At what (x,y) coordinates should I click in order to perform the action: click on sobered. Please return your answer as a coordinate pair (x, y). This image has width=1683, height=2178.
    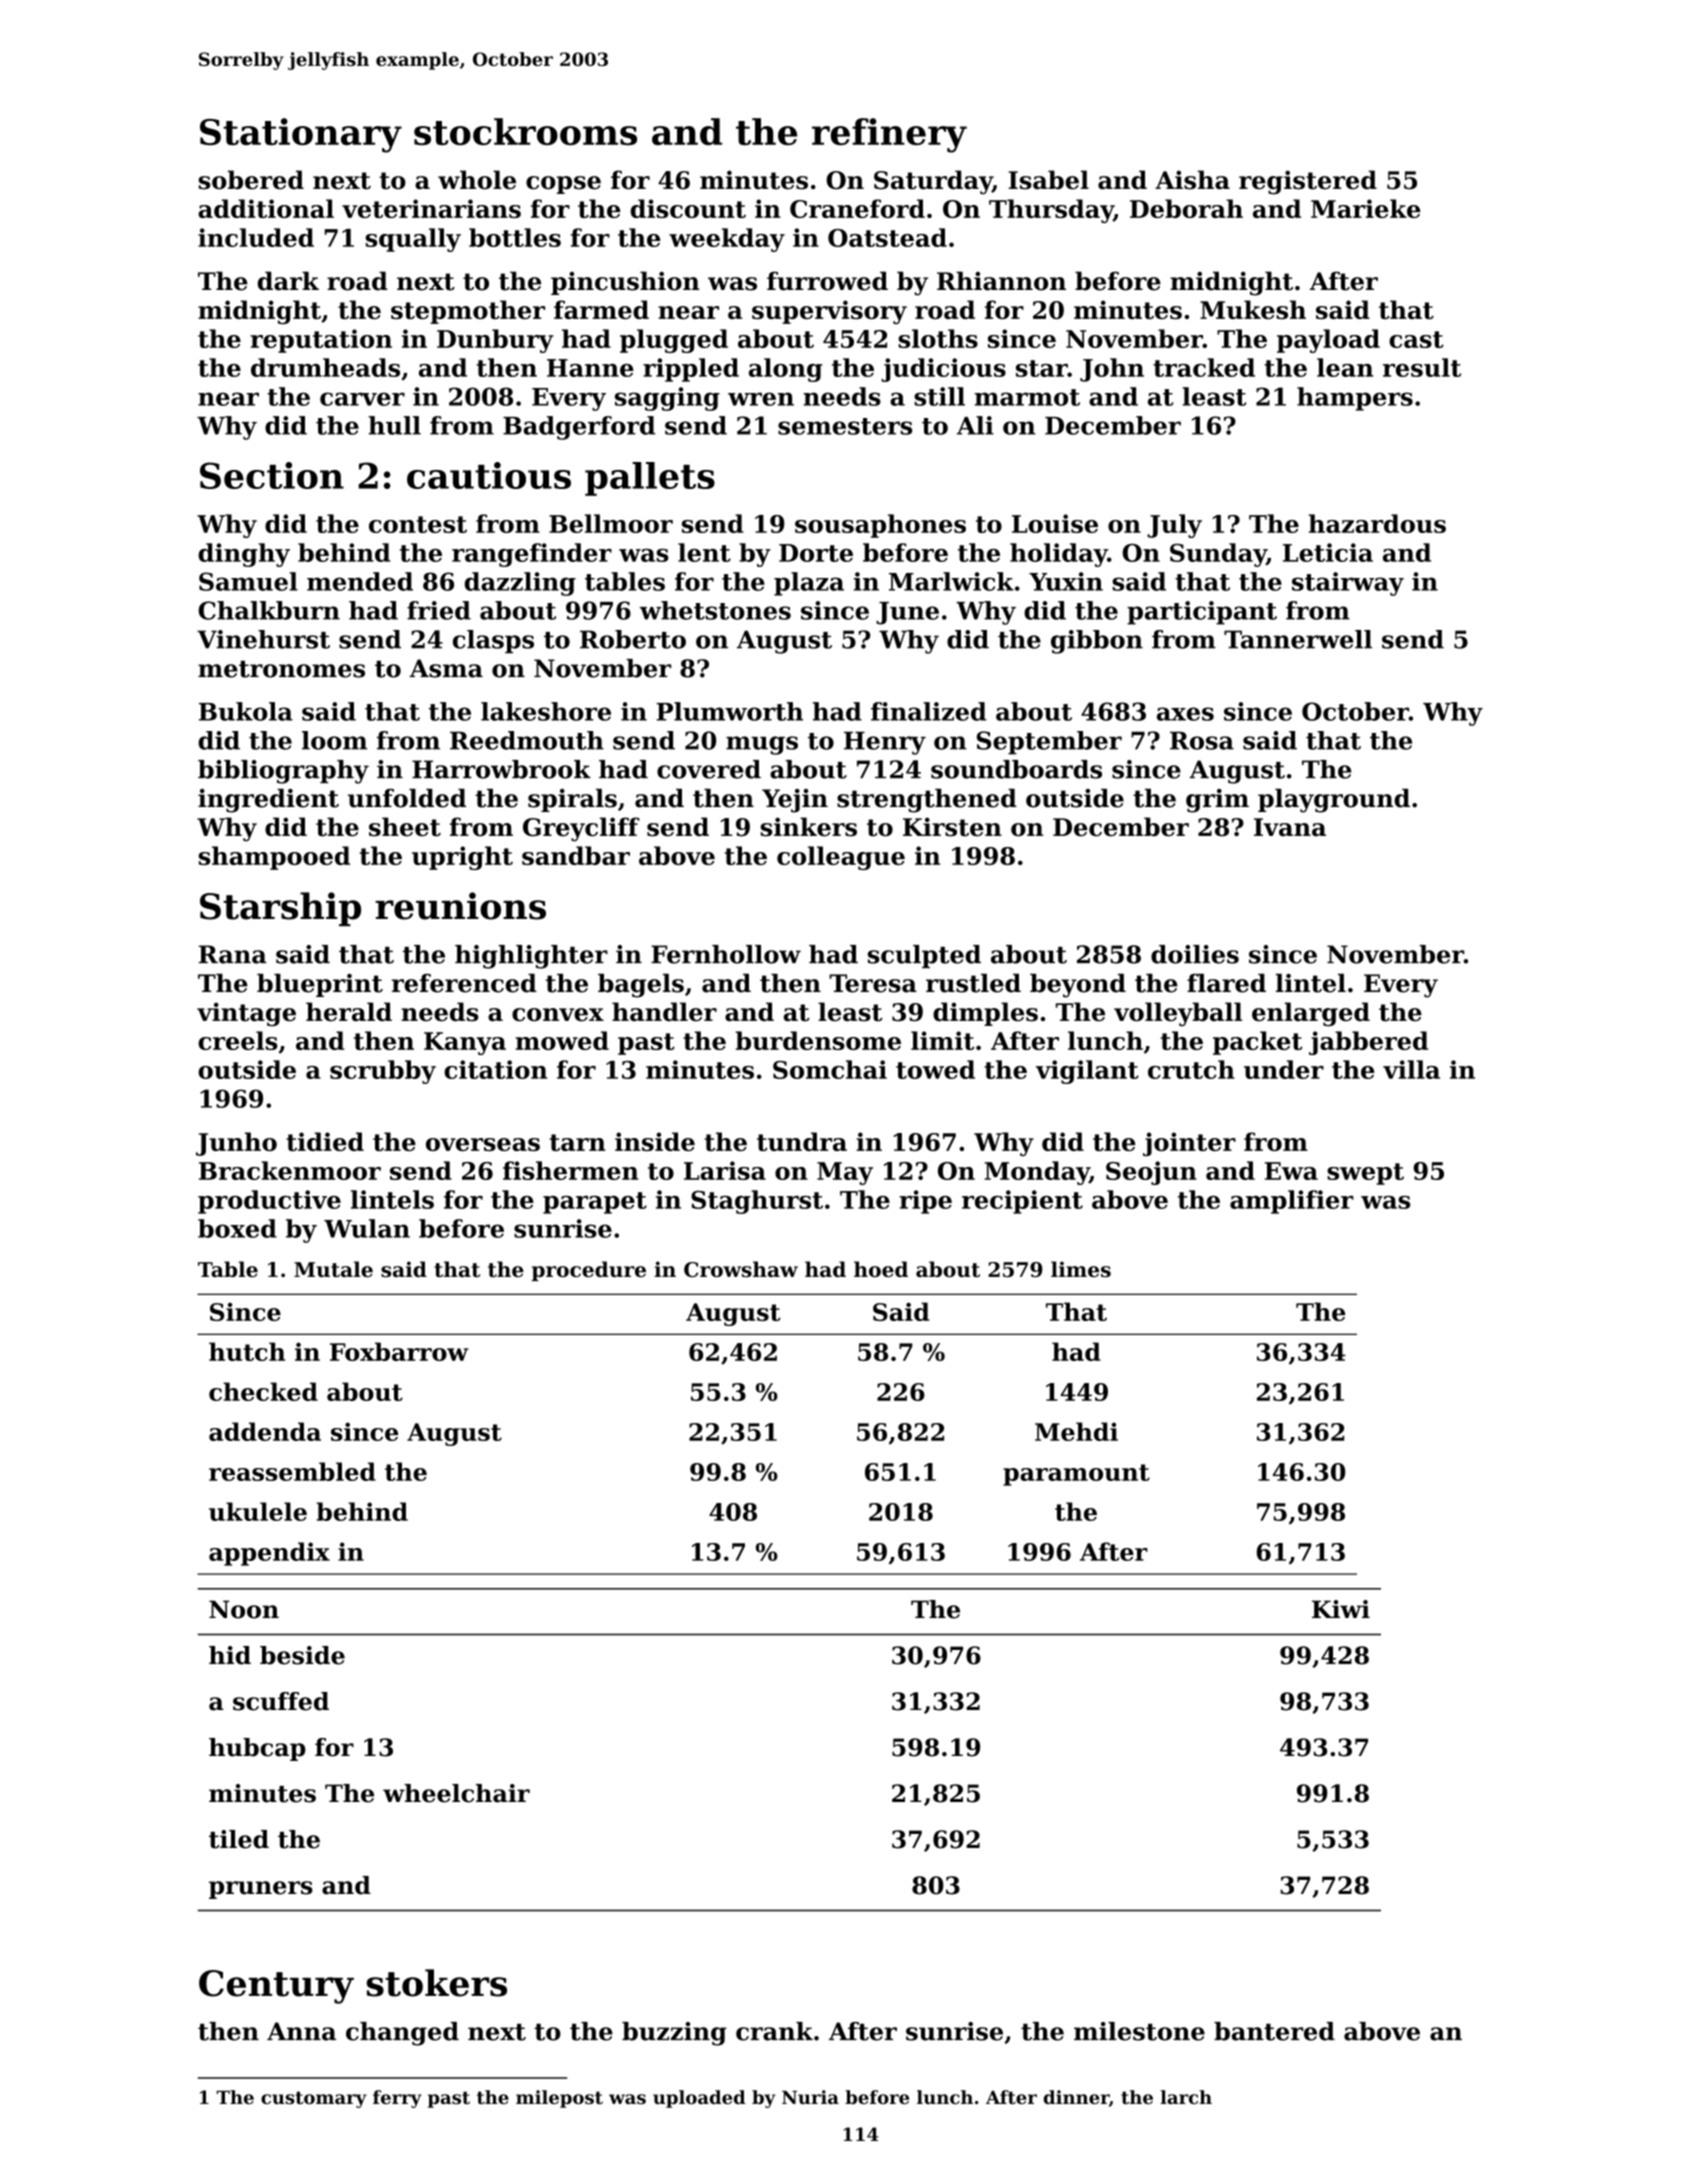
    Looking at the image, I should click on (251, 180).
